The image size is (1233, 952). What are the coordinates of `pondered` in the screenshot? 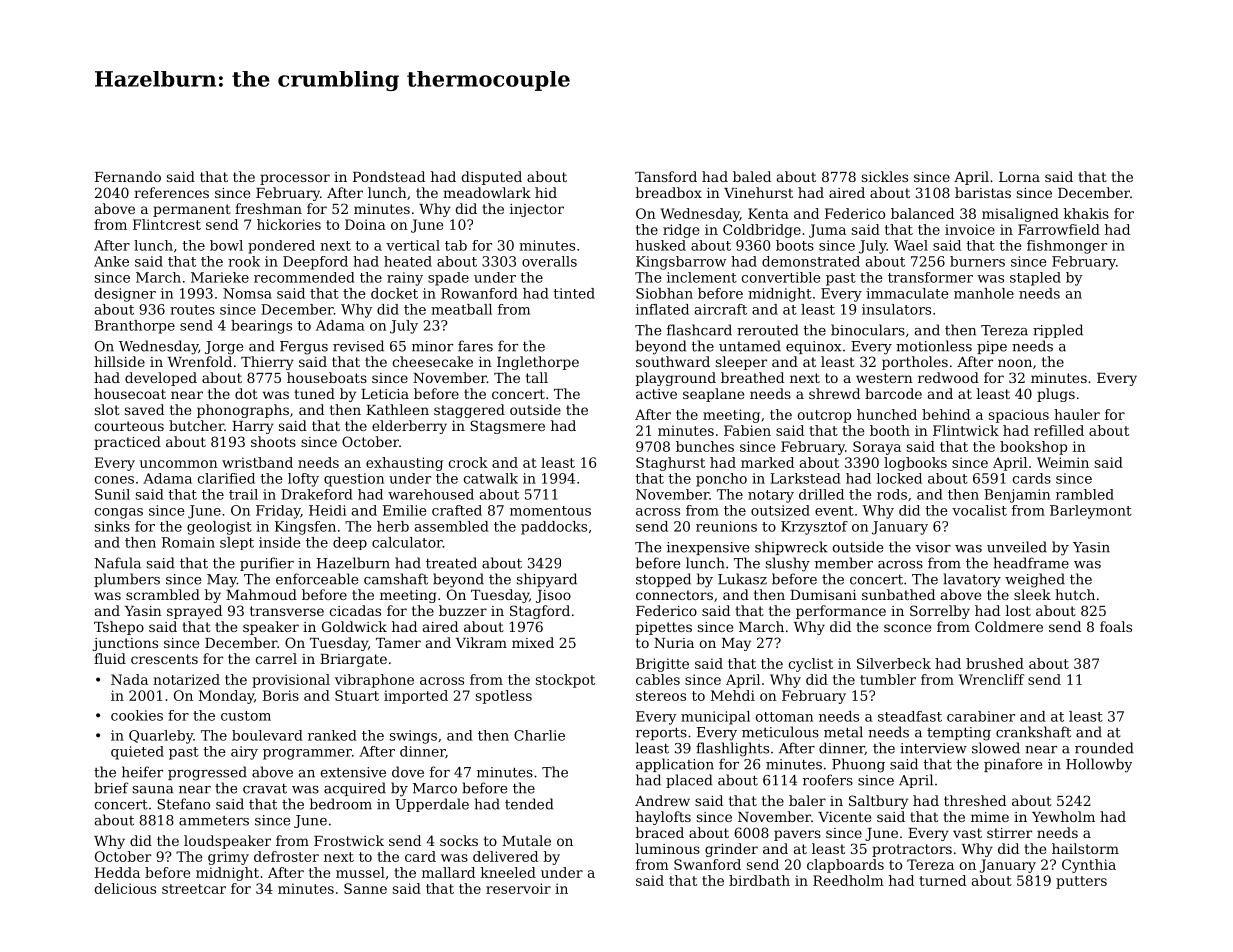 It's located at (281, 247).
